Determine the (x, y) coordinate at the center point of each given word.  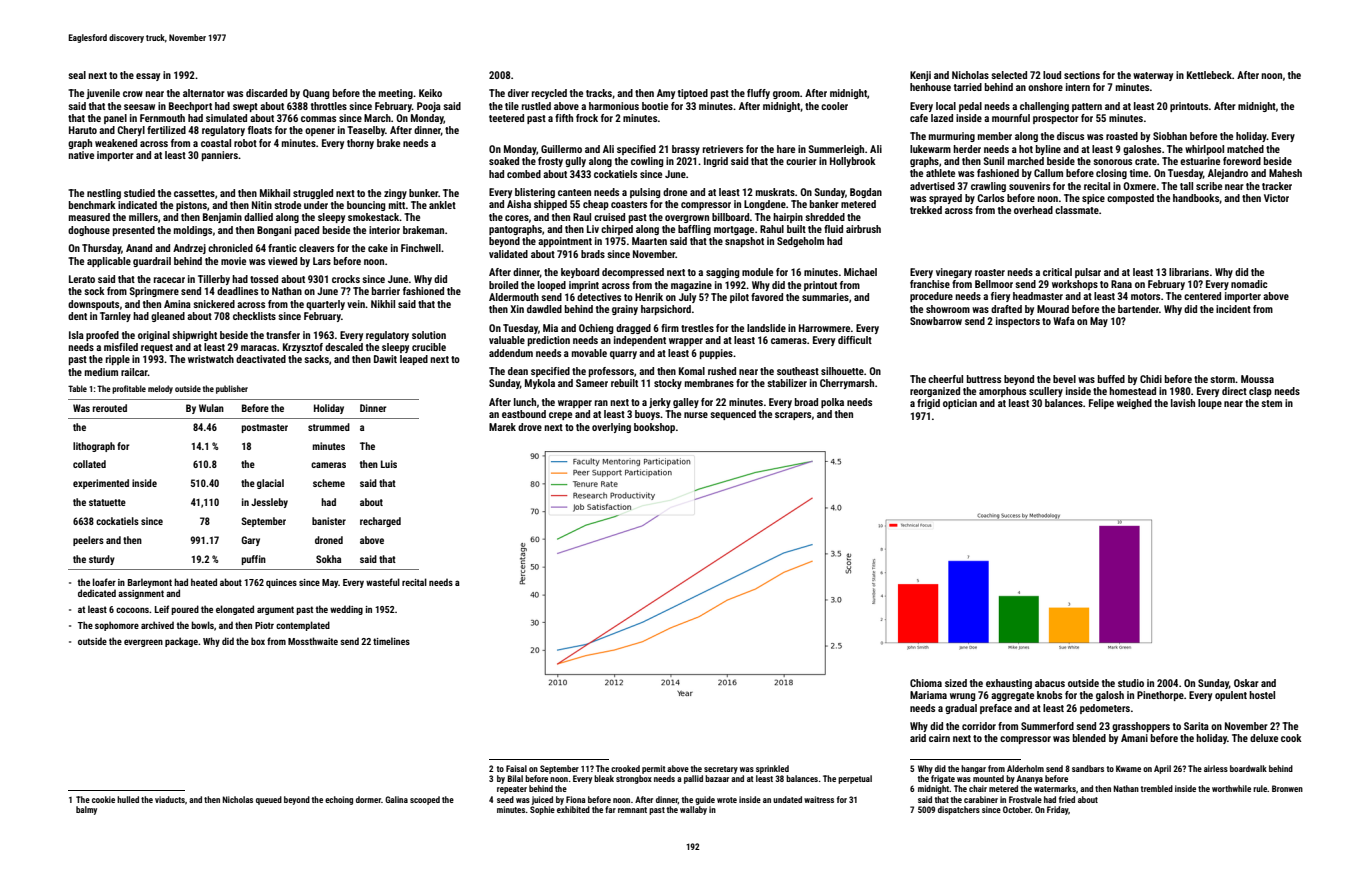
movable (589, 353)
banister (329, 521)
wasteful (383, 582)
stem (1271, 403)
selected (1009, 75)
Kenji (920, 76)
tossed (264, 279)
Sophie (542, 810)
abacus (1050, 683)
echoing (339, 800)
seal (77, 75)
